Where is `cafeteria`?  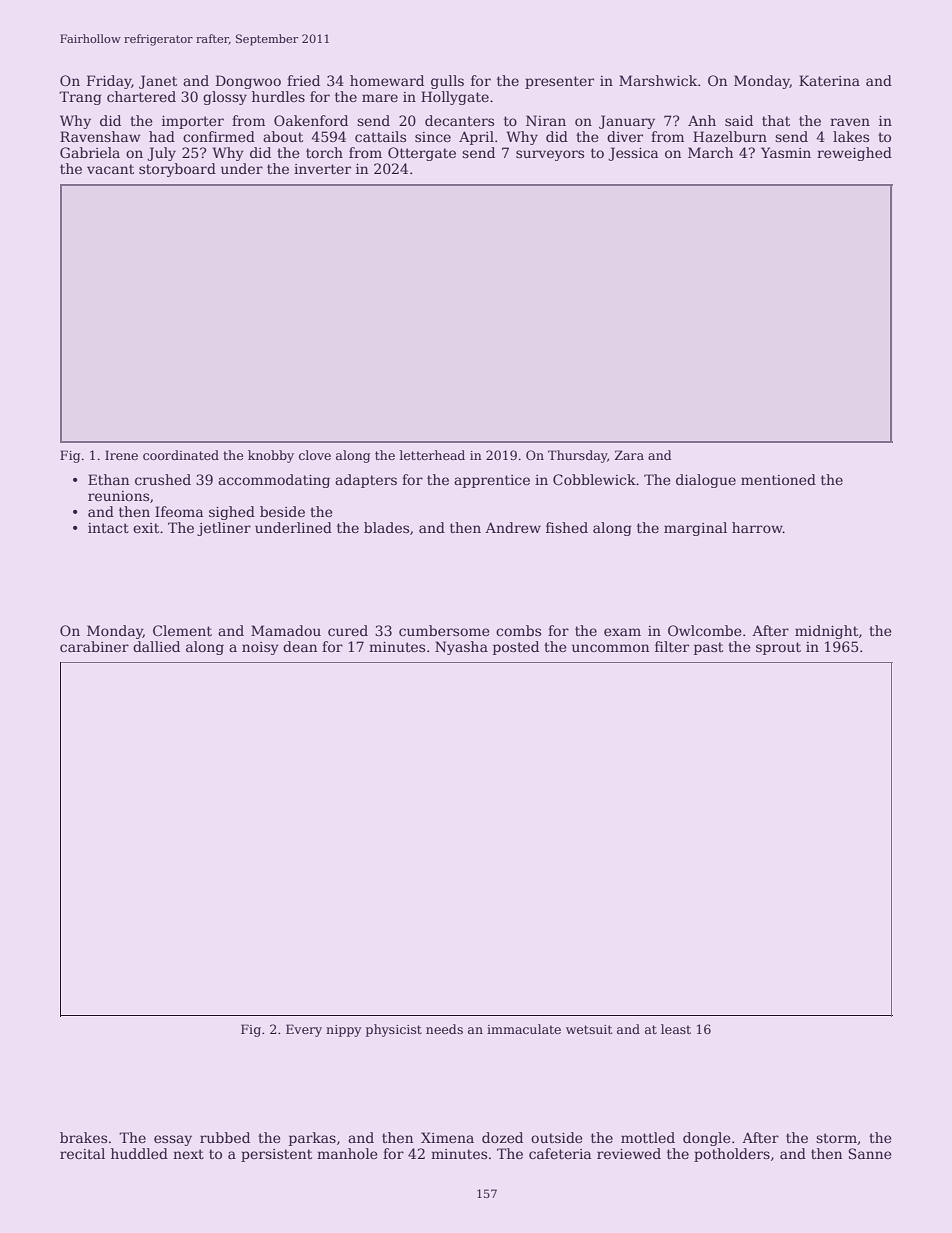 cafeteria is located at coordinates (560, 1153).
